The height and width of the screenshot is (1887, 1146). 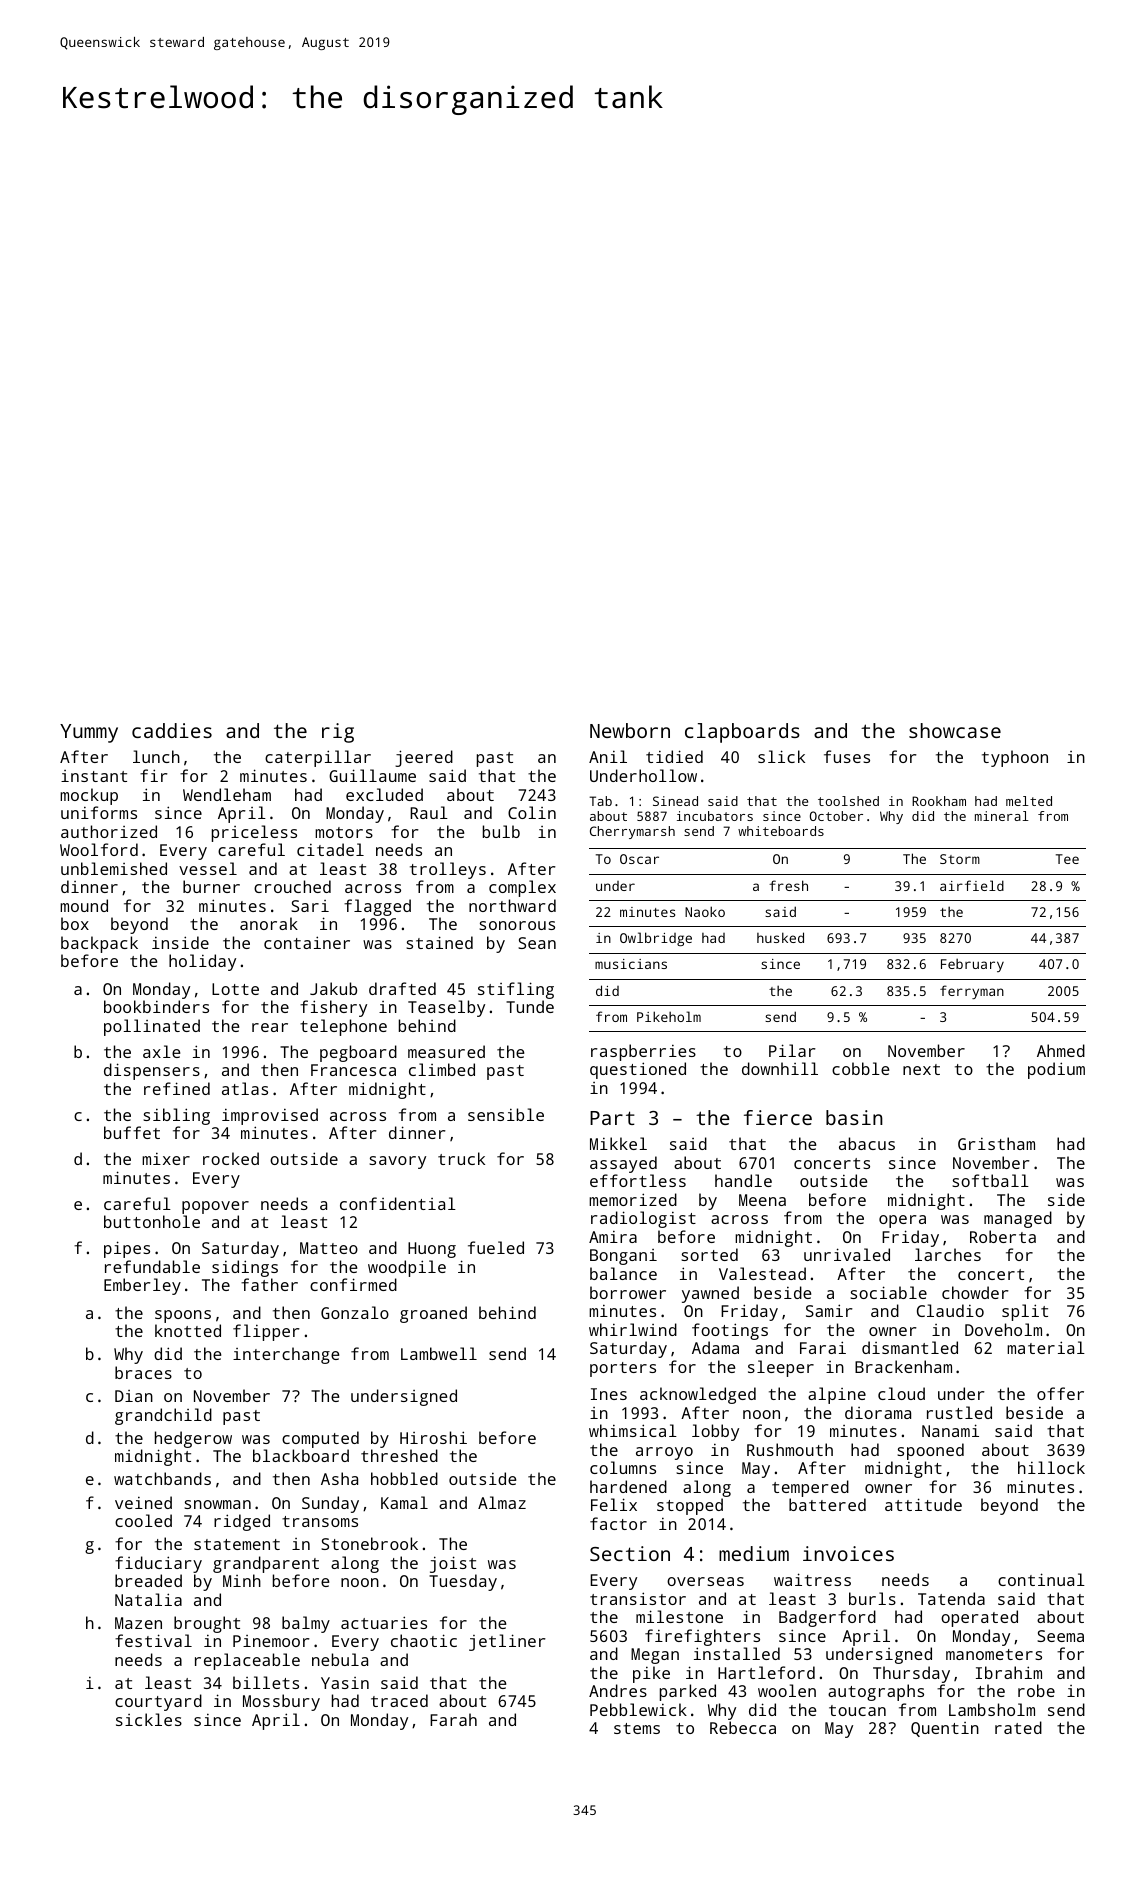 I want to click on spoons, so click(x=183, y=1316).
